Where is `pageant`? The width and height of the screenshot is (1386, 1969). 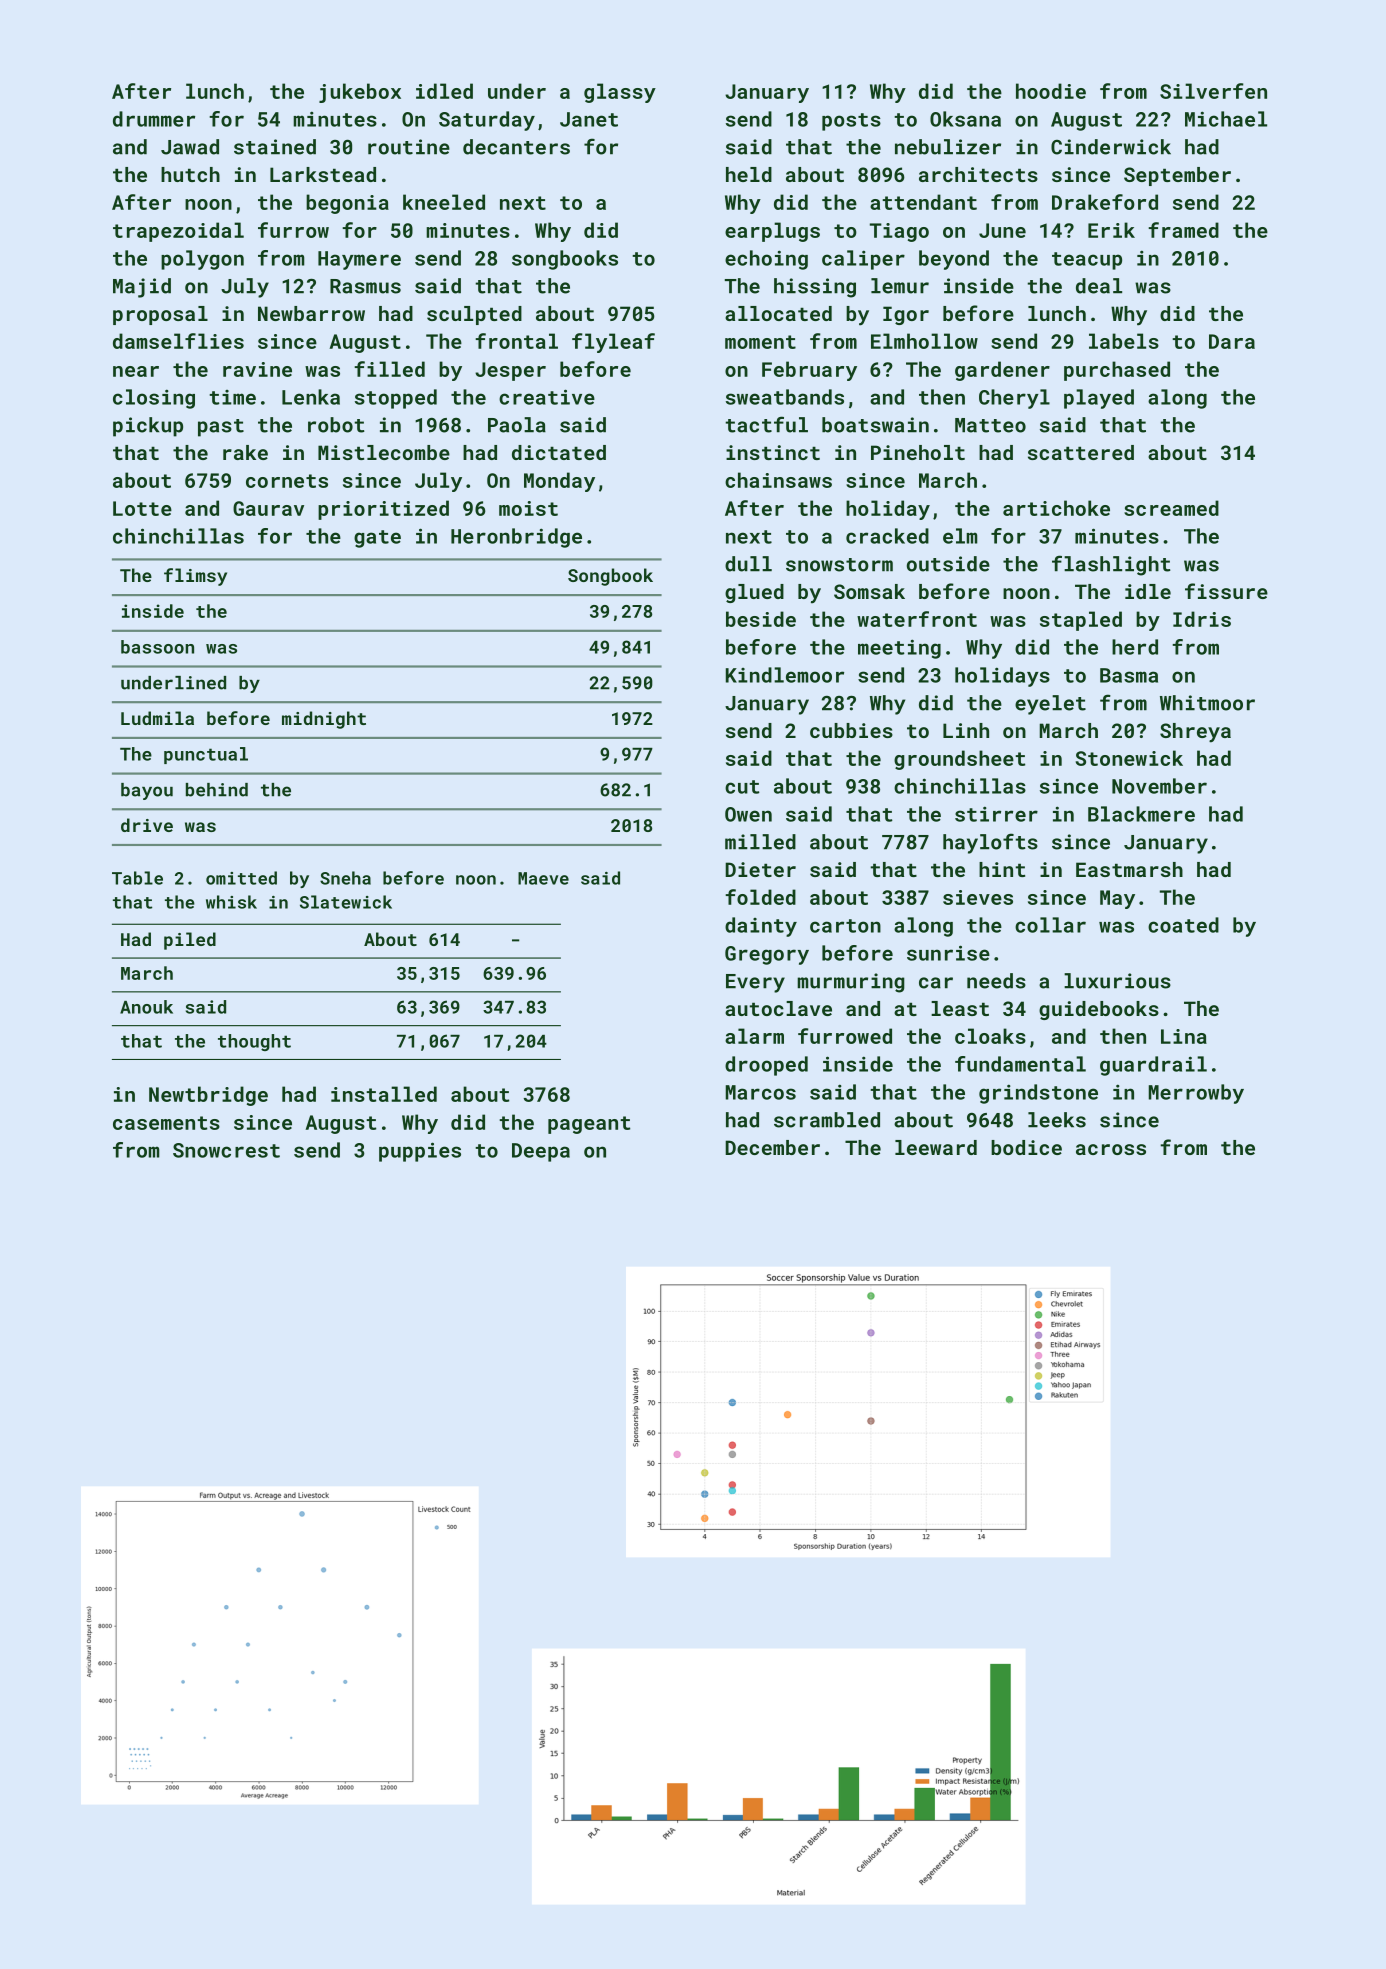 pageant is located at coordinates (589, 1125).
